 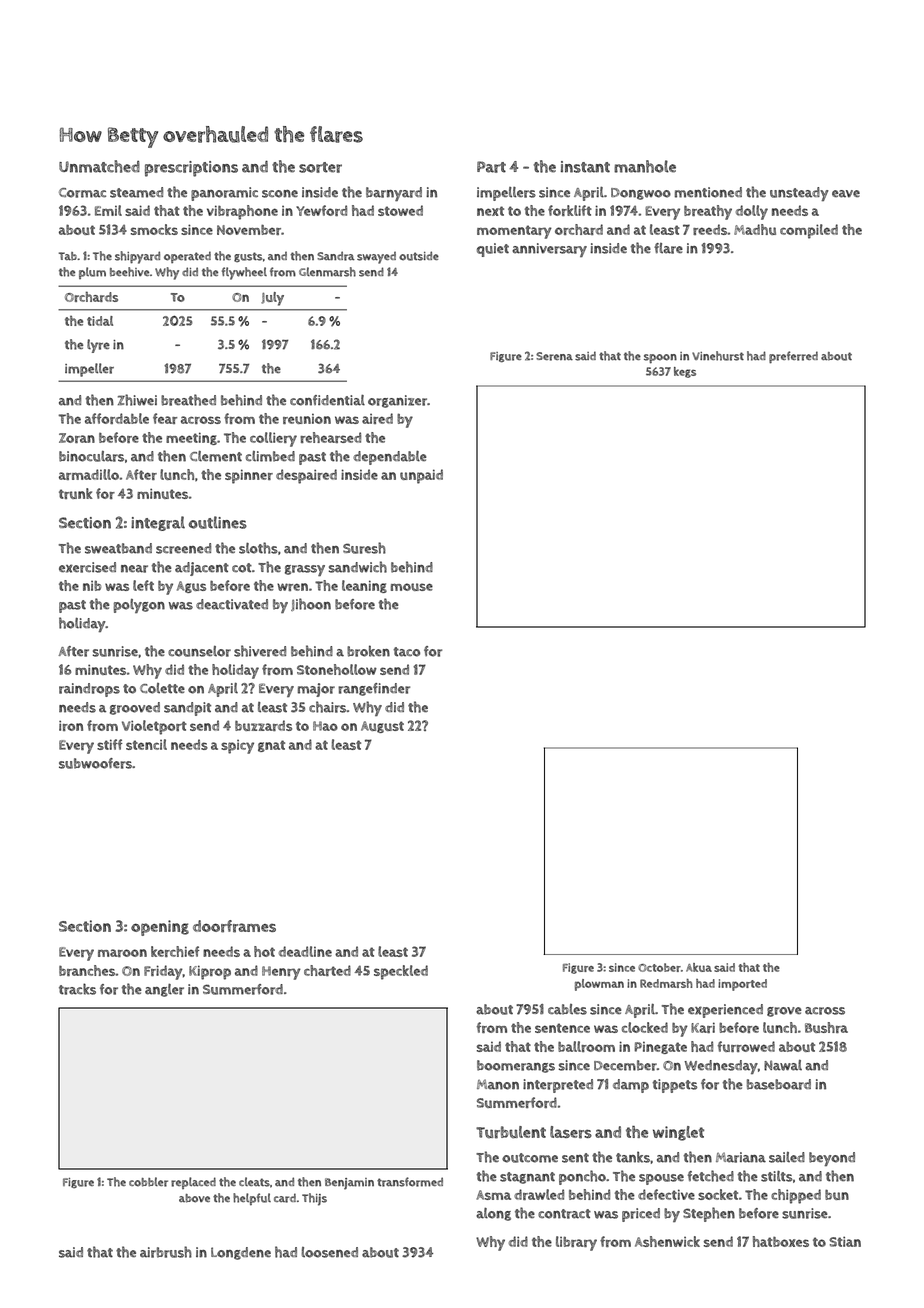 I want to click on helpful, so click(x=252, y=1199).
